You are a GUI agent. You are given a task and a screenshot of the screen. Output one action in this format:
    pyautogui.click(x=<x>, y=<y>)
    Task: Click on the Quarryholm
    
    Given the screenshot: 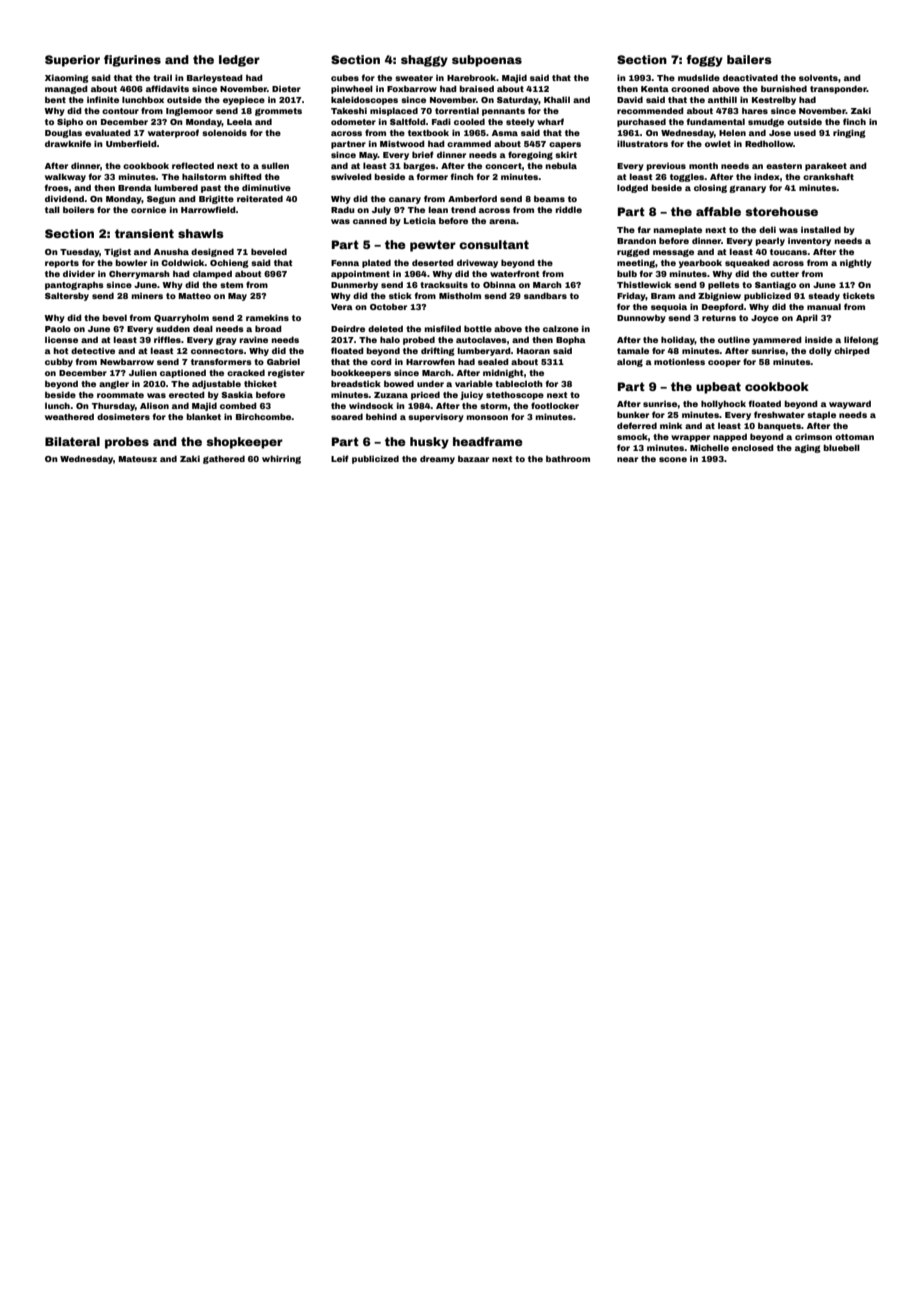 What is the action you would take?
    pyautogui.click(x=181, y=318)
